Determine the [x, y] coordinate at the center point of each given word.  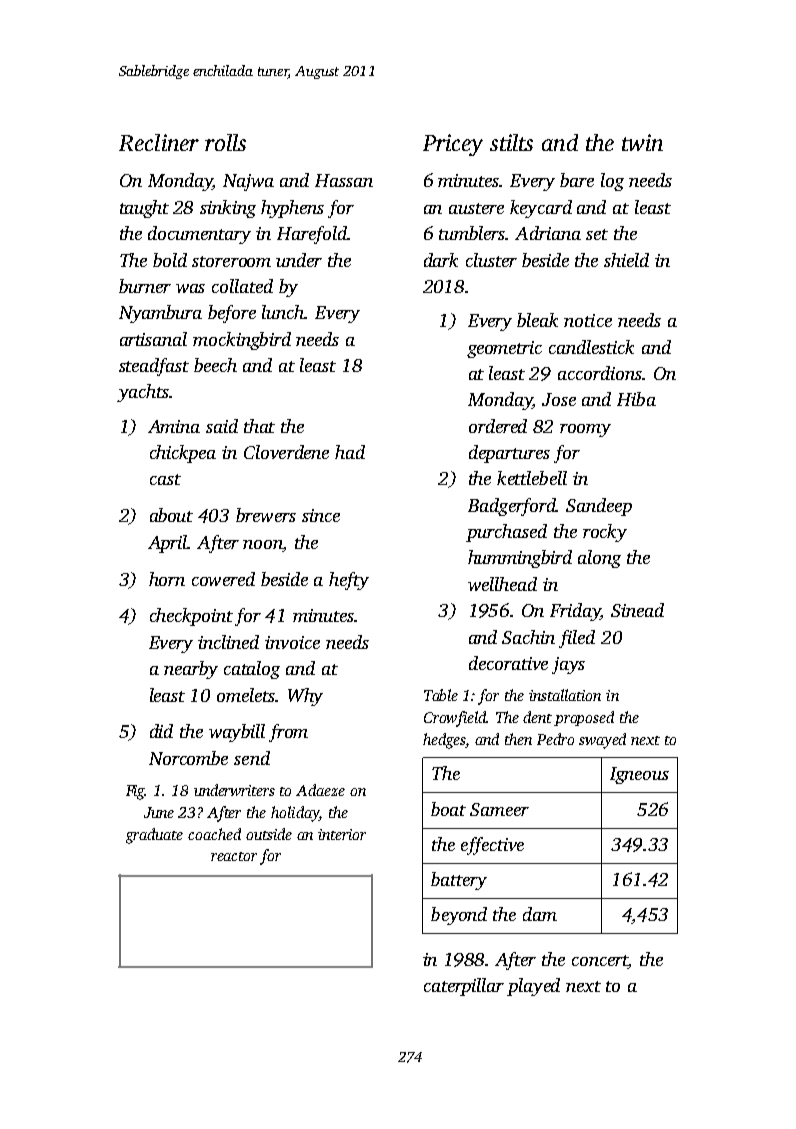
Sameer [499, 809]
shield [626, 260]
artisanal [153, 339]
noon [263, 544]
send [252, 758]
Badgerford [512, 507]
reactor [234, 856]
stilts [511, 142]
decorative [508, 663]
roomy [585, 430]
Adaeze [320, 790]
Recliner [159, 142]
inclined [228, 642]
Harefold [312, 235]
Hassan [344, 180]
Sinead [637, 610]
